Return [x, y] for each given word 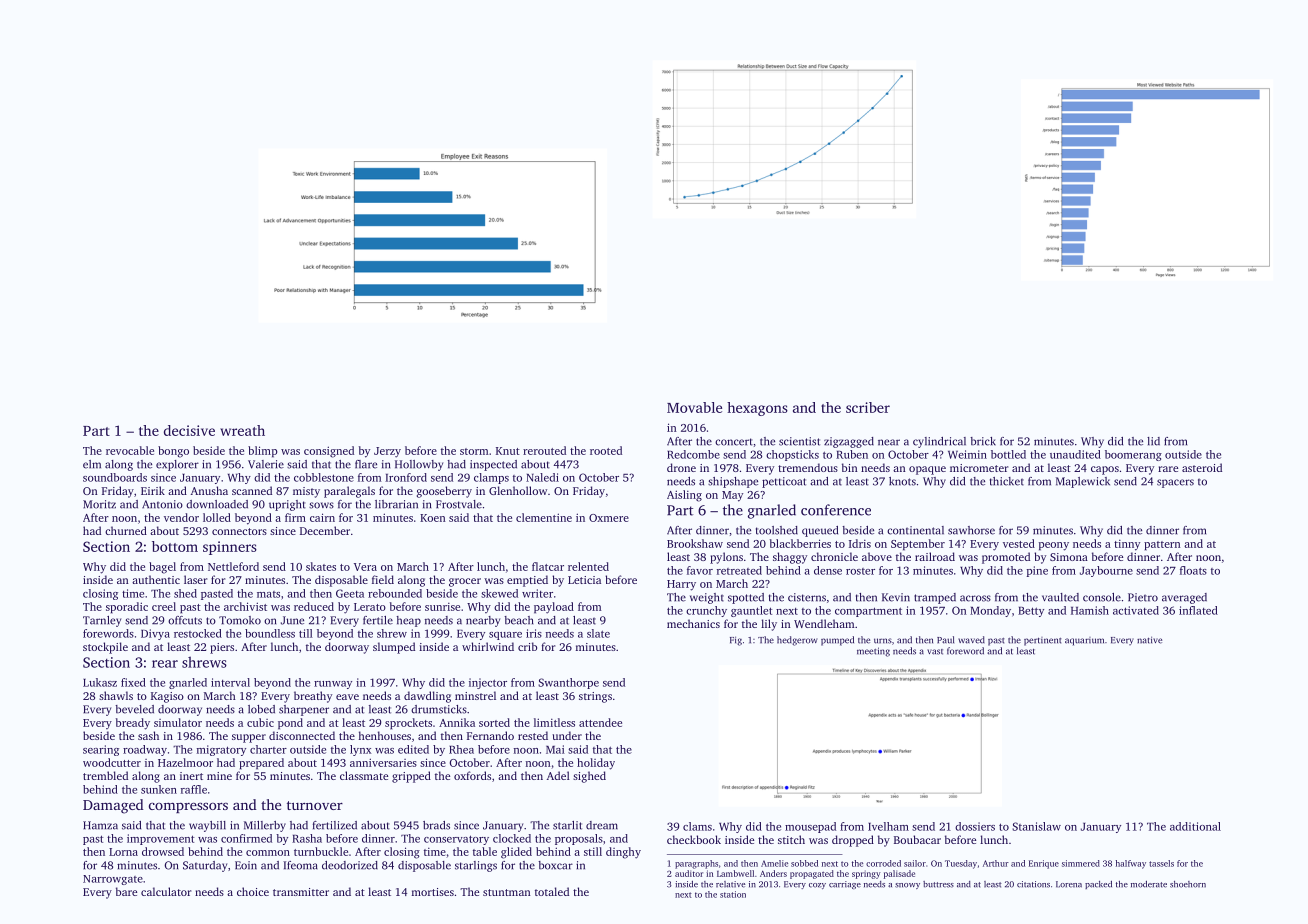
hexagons [757, 409]
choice [253, 891]
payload [554, 608]
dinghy [623, 853]
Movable [694, 407]
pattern [1162, 546]
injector [488, 683]
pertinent [1043, 641]
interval [230, 682]
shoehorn [1188, 884]
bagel [162, 568]
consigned [329, 452]
